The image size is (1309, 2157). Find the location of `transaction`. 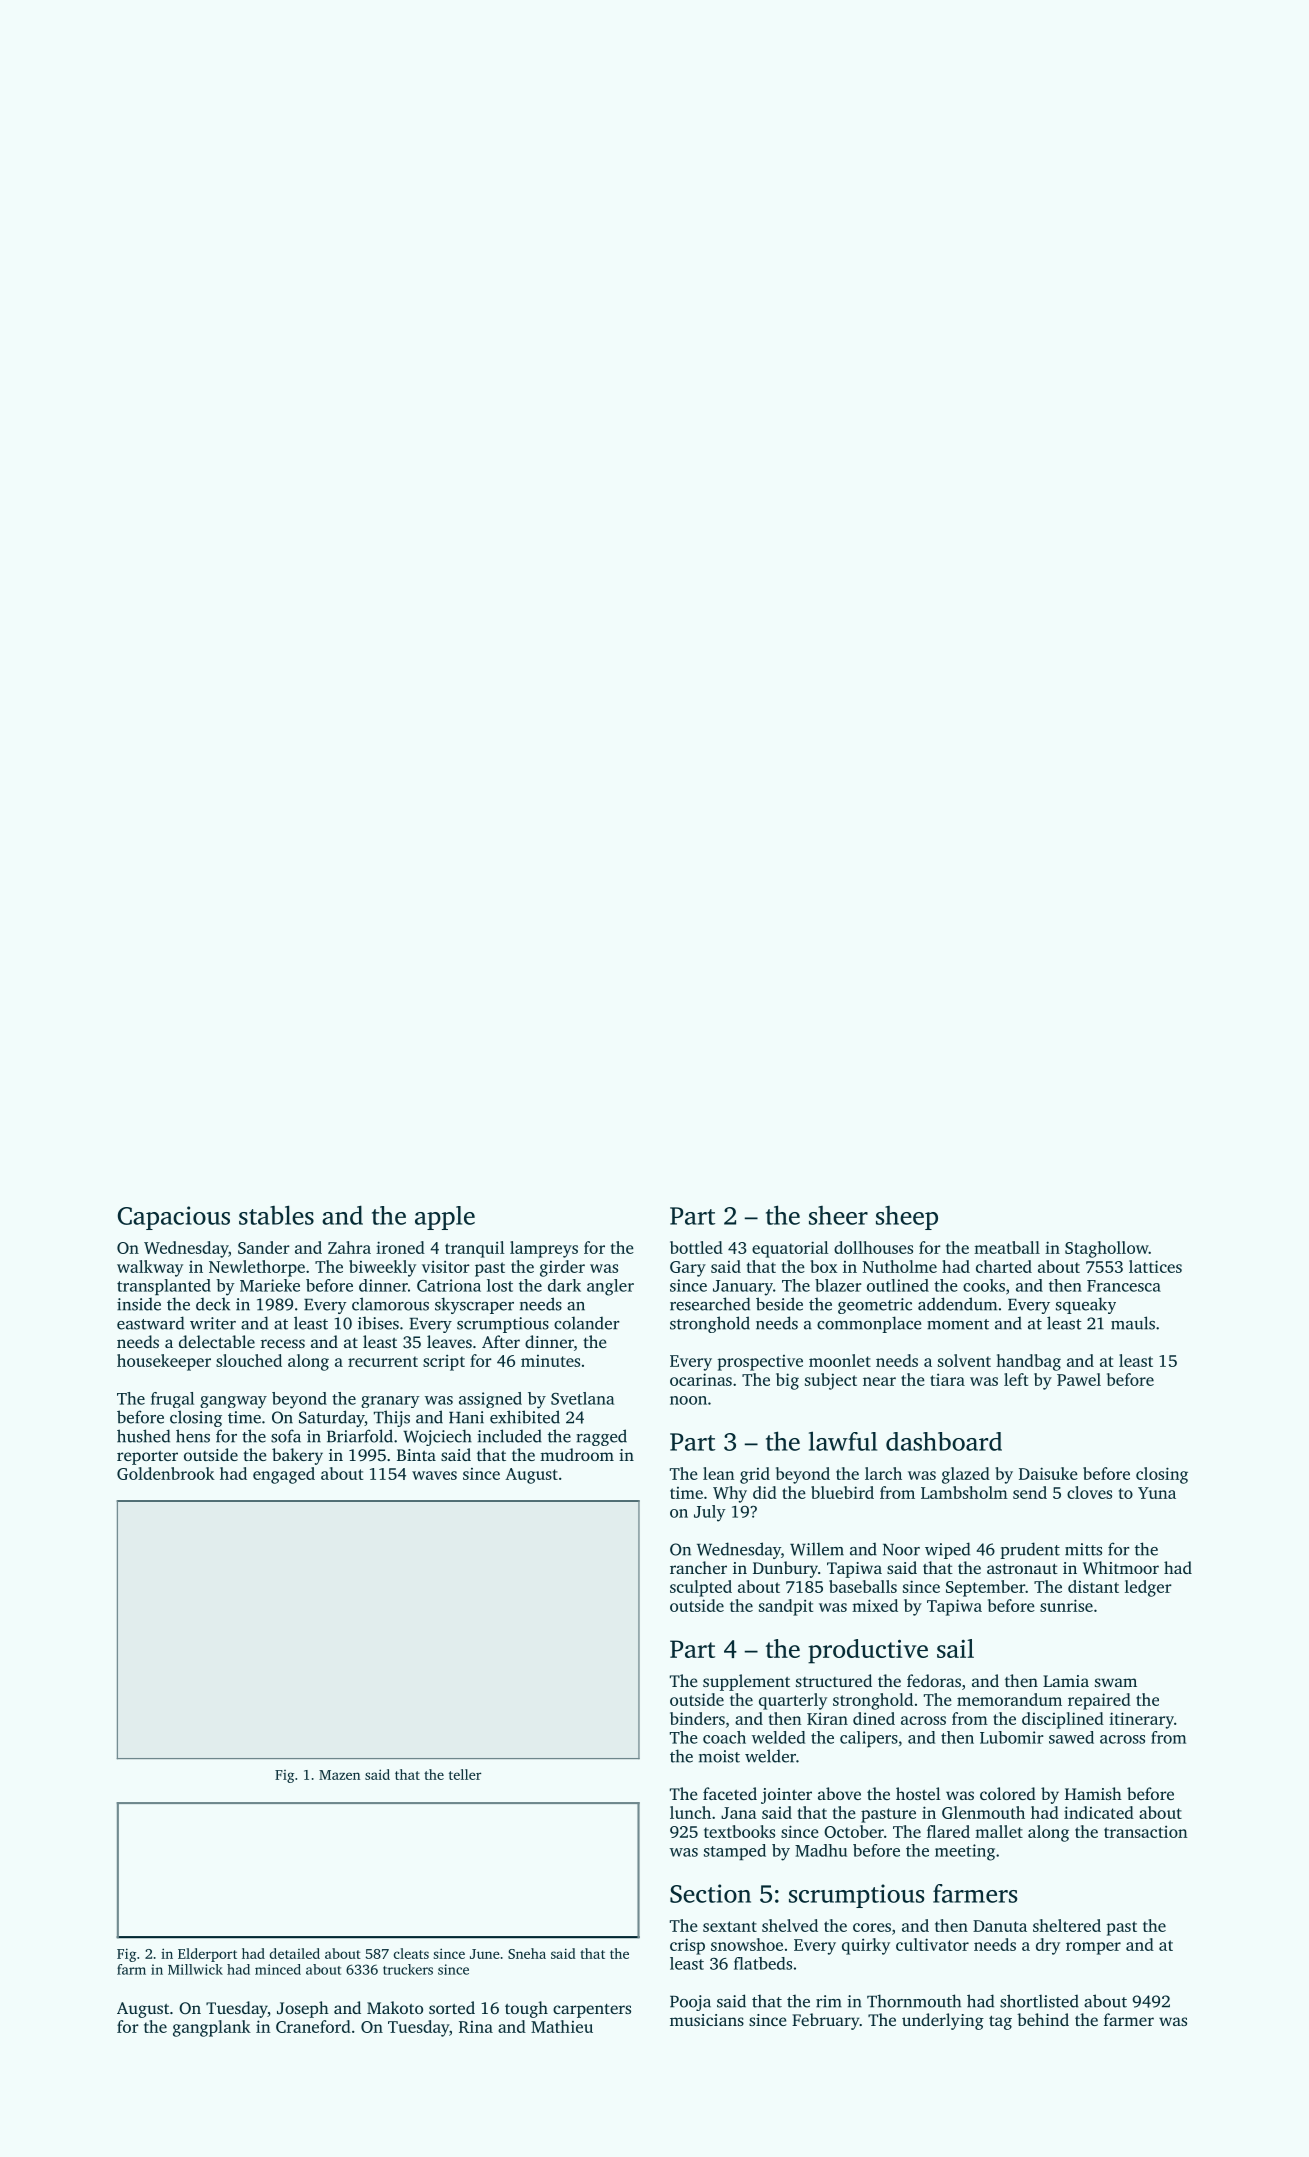

transaction is located at coordinates (1145, 1831).
